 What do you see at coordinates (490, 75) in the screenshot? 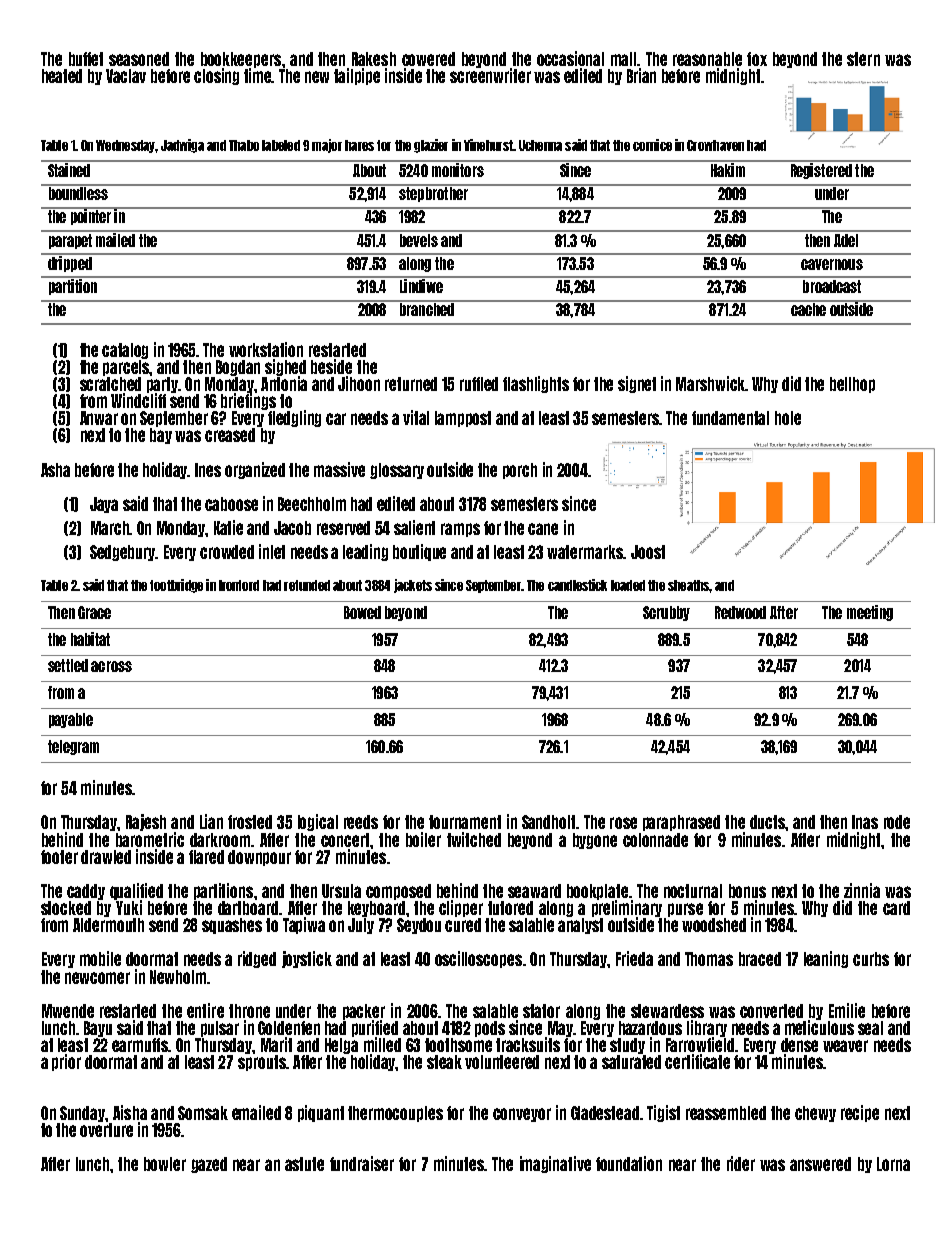
I see `screenwriter` at bounding box center [490, 75].
